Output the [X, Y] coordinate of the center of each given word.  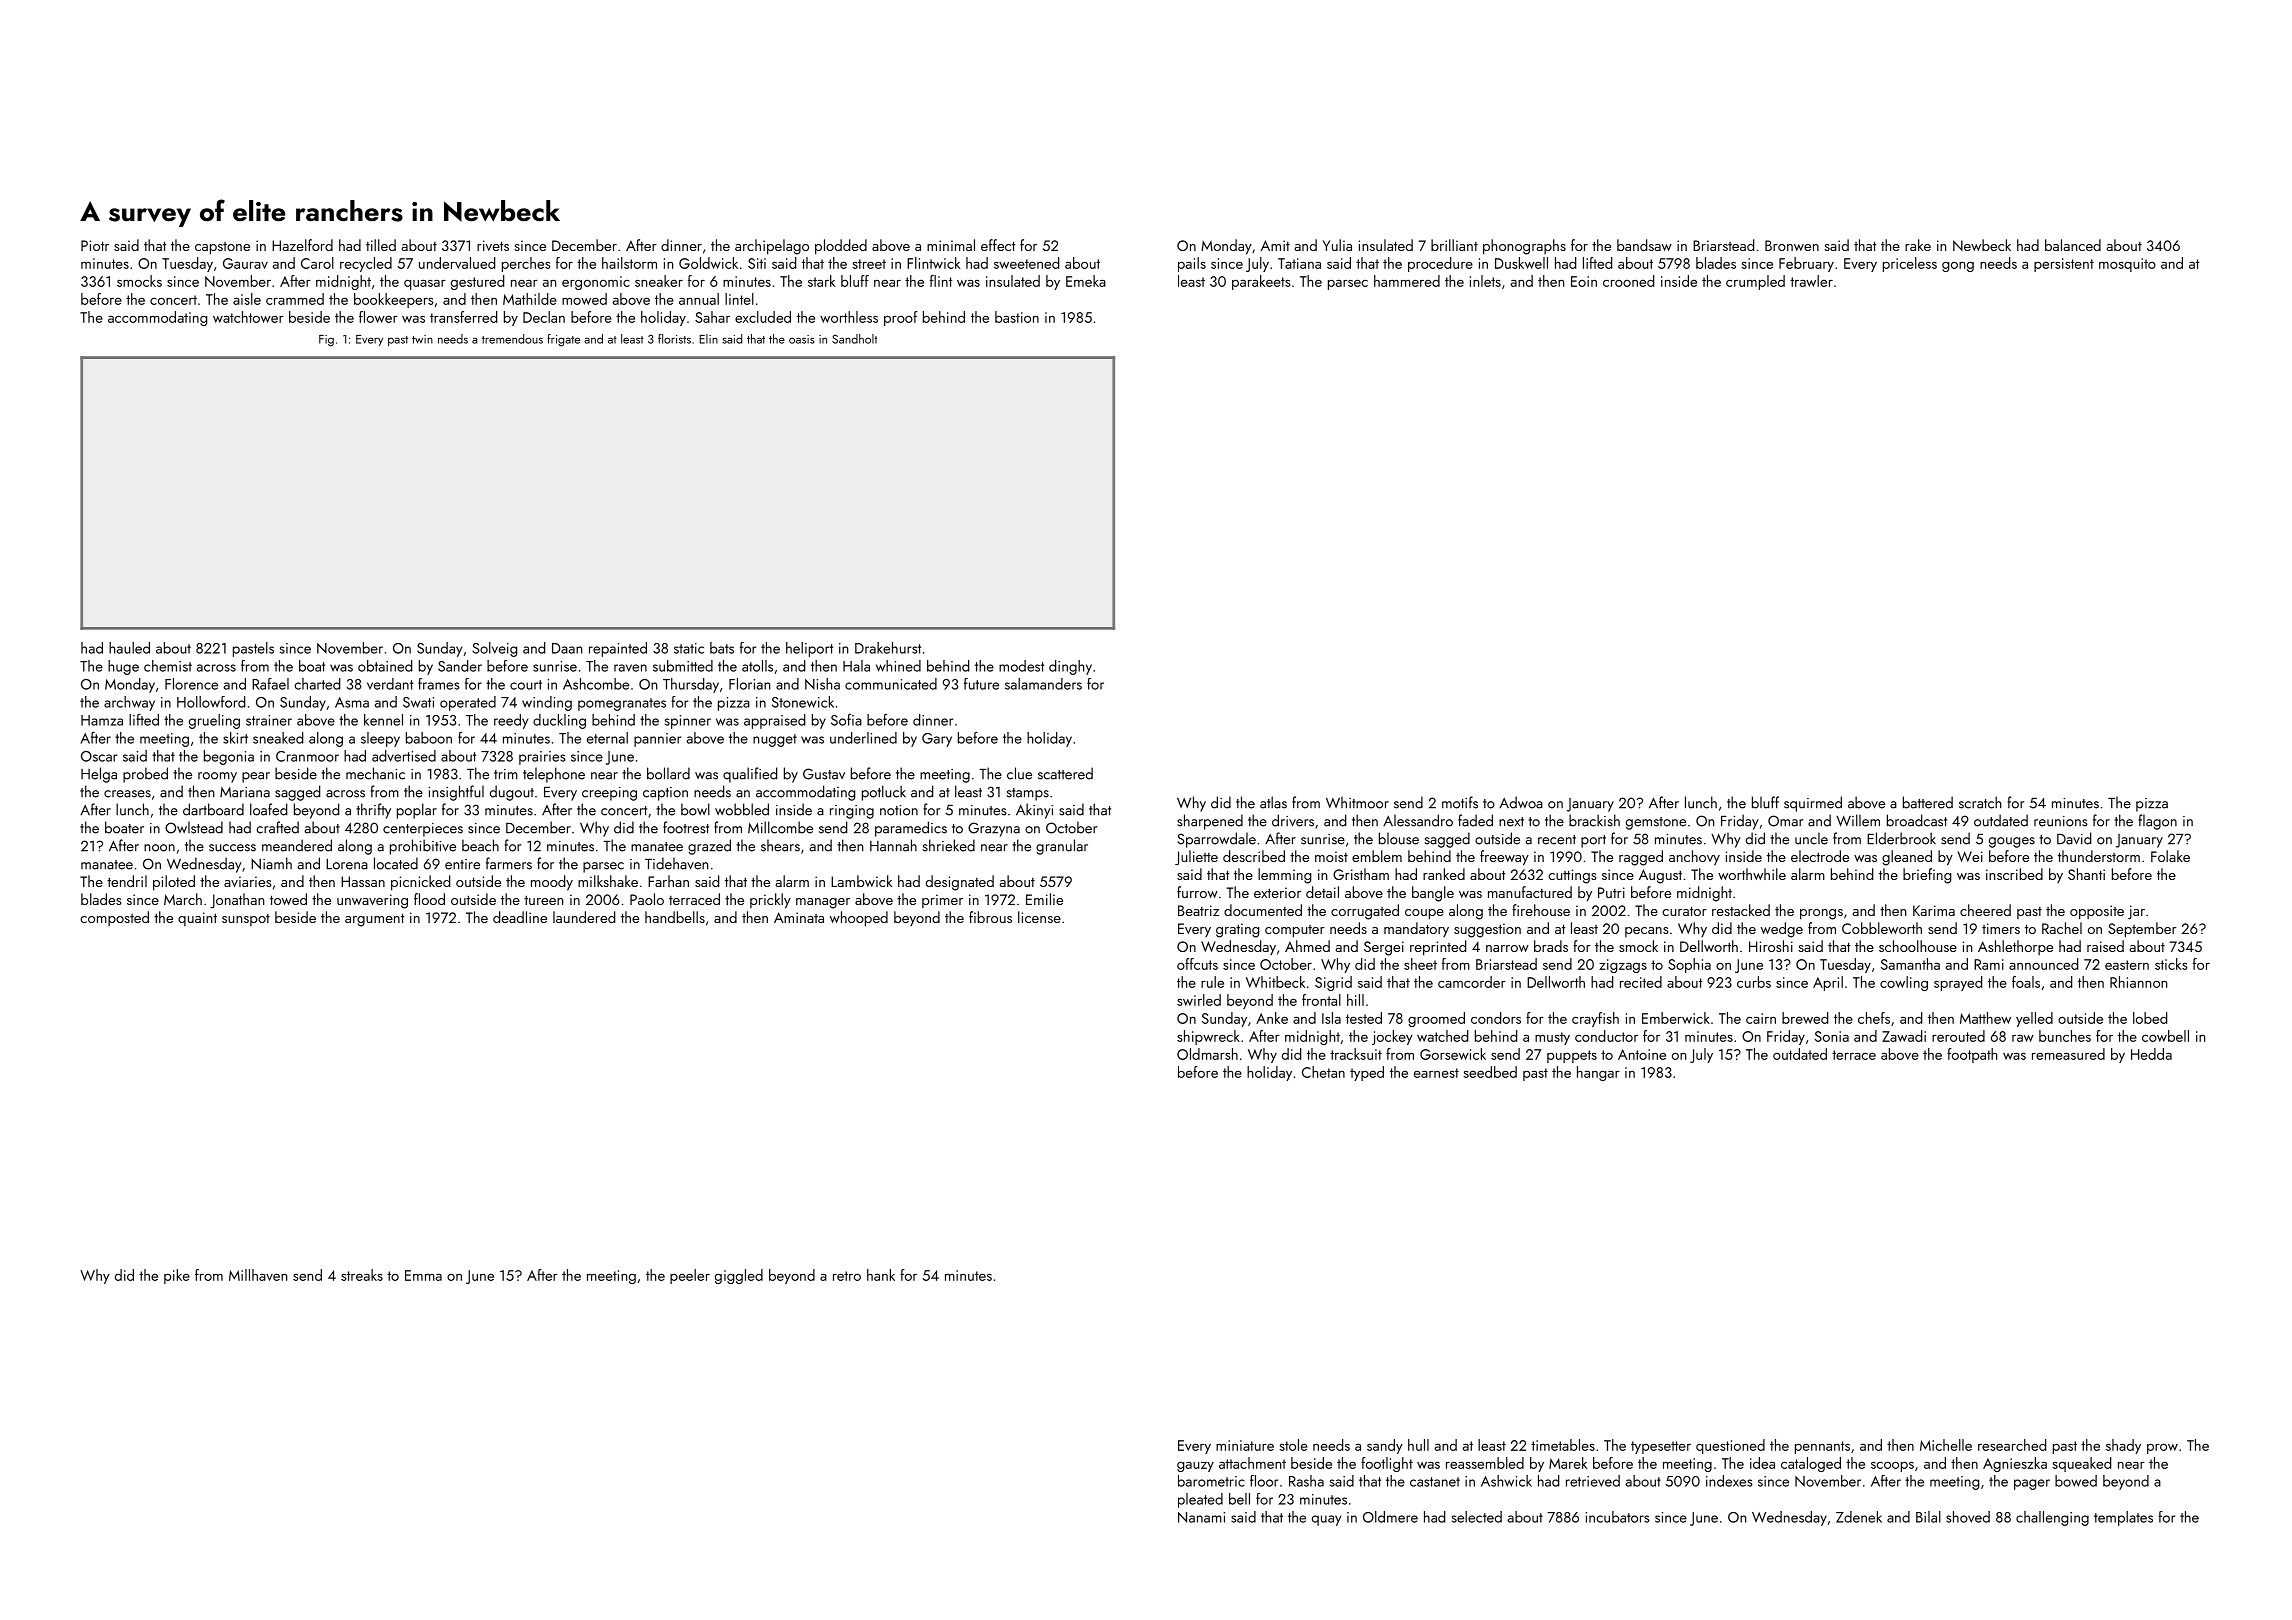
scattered [1065, 773]
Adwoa [1521, 802]
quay [1326, 1520]
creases [127, 794]
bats [722, 648]
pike [177, 1276]
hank [881, 1275]
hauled [129, 648]
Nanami [1201, 1517]
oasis [802, 339]
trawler [1811, 281]
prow [2162, 1449]
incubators [1618, 1517]
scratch [1980, 802]
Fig [326, 341]
